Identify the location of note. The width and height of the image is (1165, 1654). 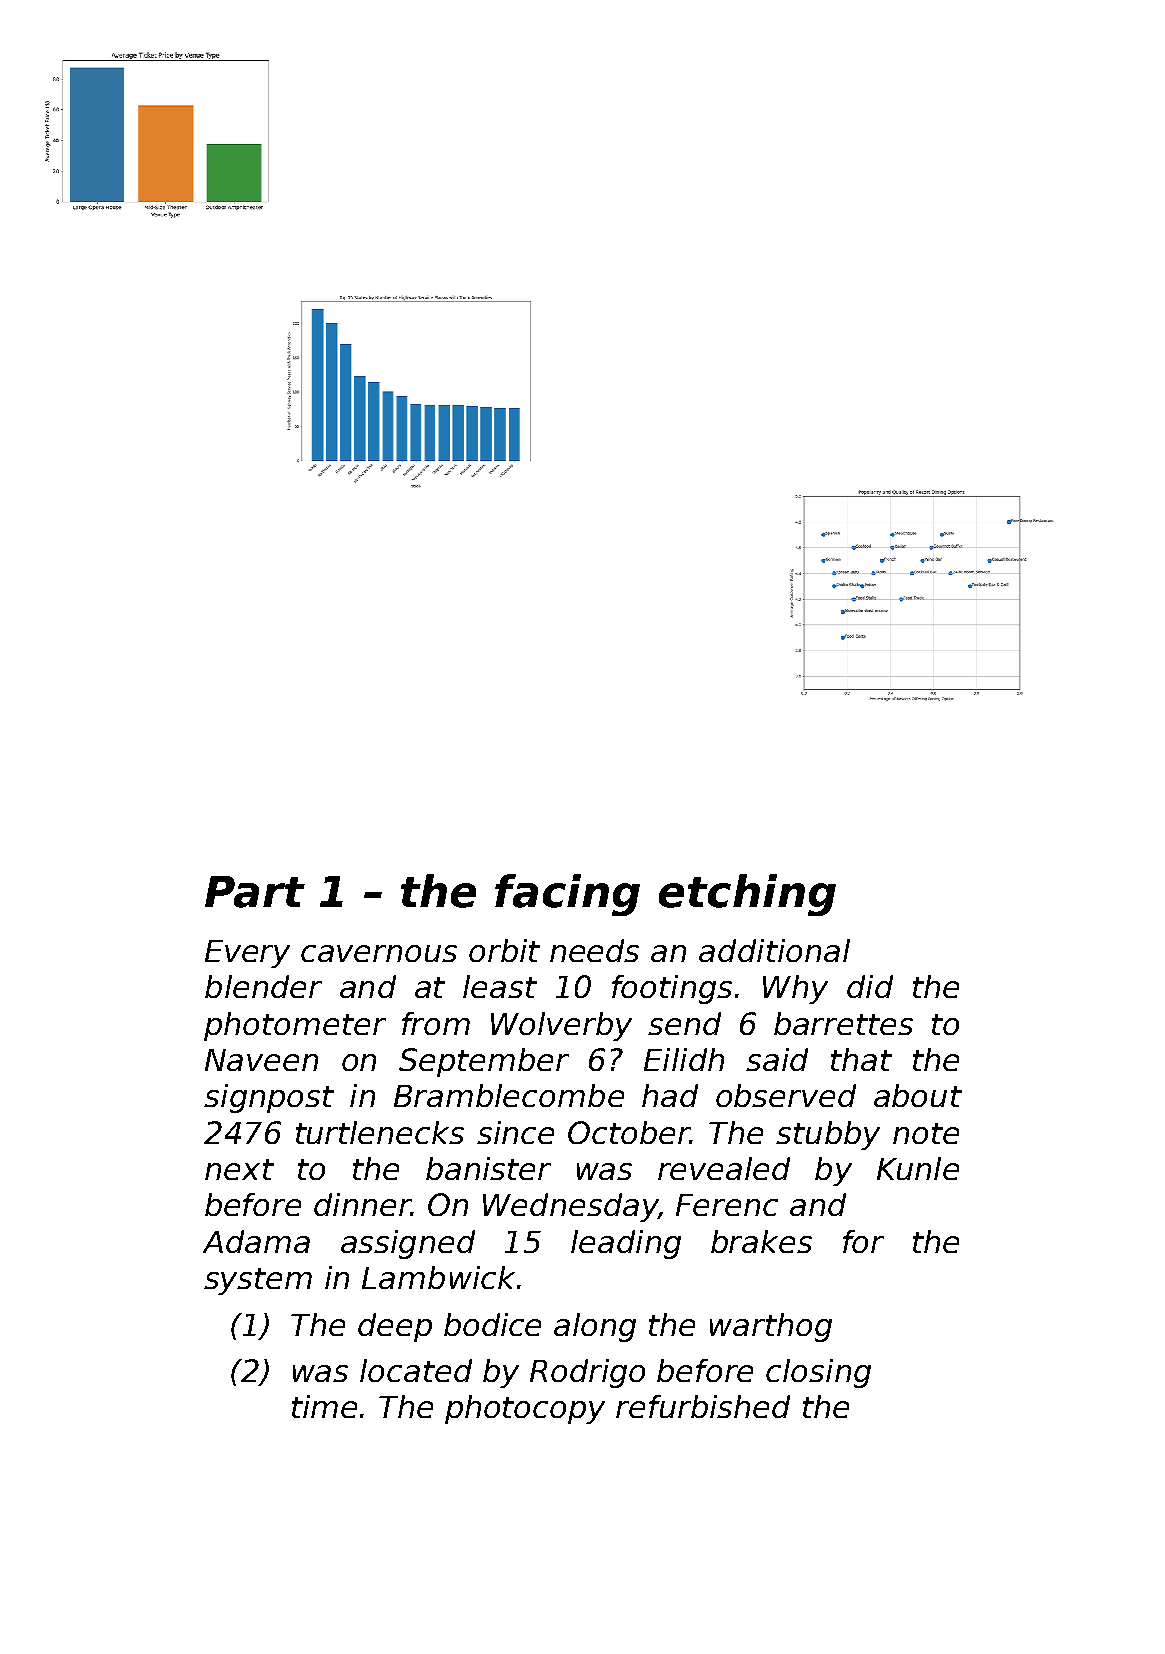
(926, 1133).
